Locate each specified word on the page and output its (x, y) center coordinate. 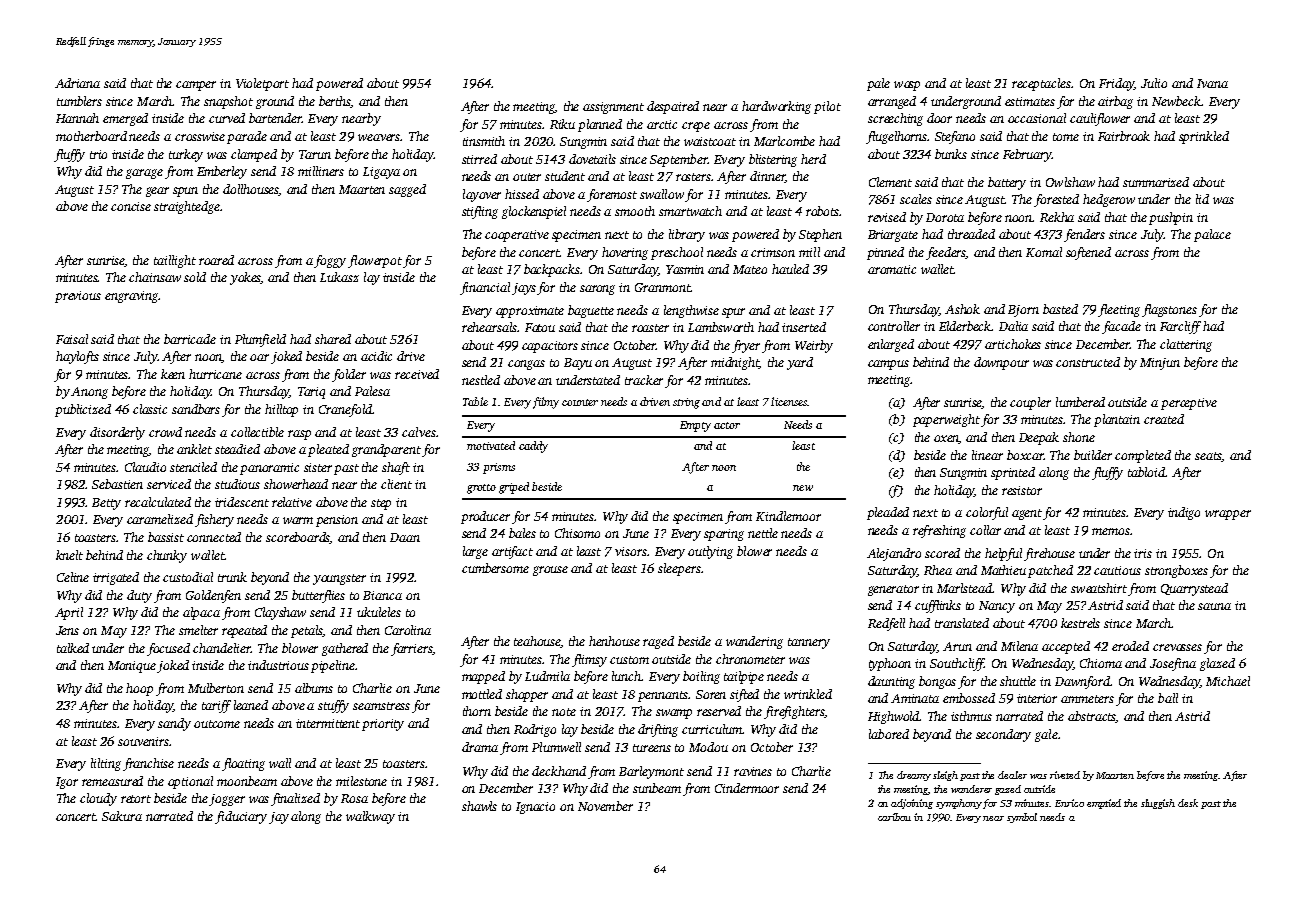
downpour (1001, 363)
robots (822, 211)
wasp (907, 86)
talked (73, 648)
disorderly (117, 433)
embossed (969, 698)
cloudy (98, 799)
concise (131, 206)
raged (658, 642)
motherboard (91, 136)
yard (800, 363)
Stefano (955, 137)
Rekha (1057, 217)
